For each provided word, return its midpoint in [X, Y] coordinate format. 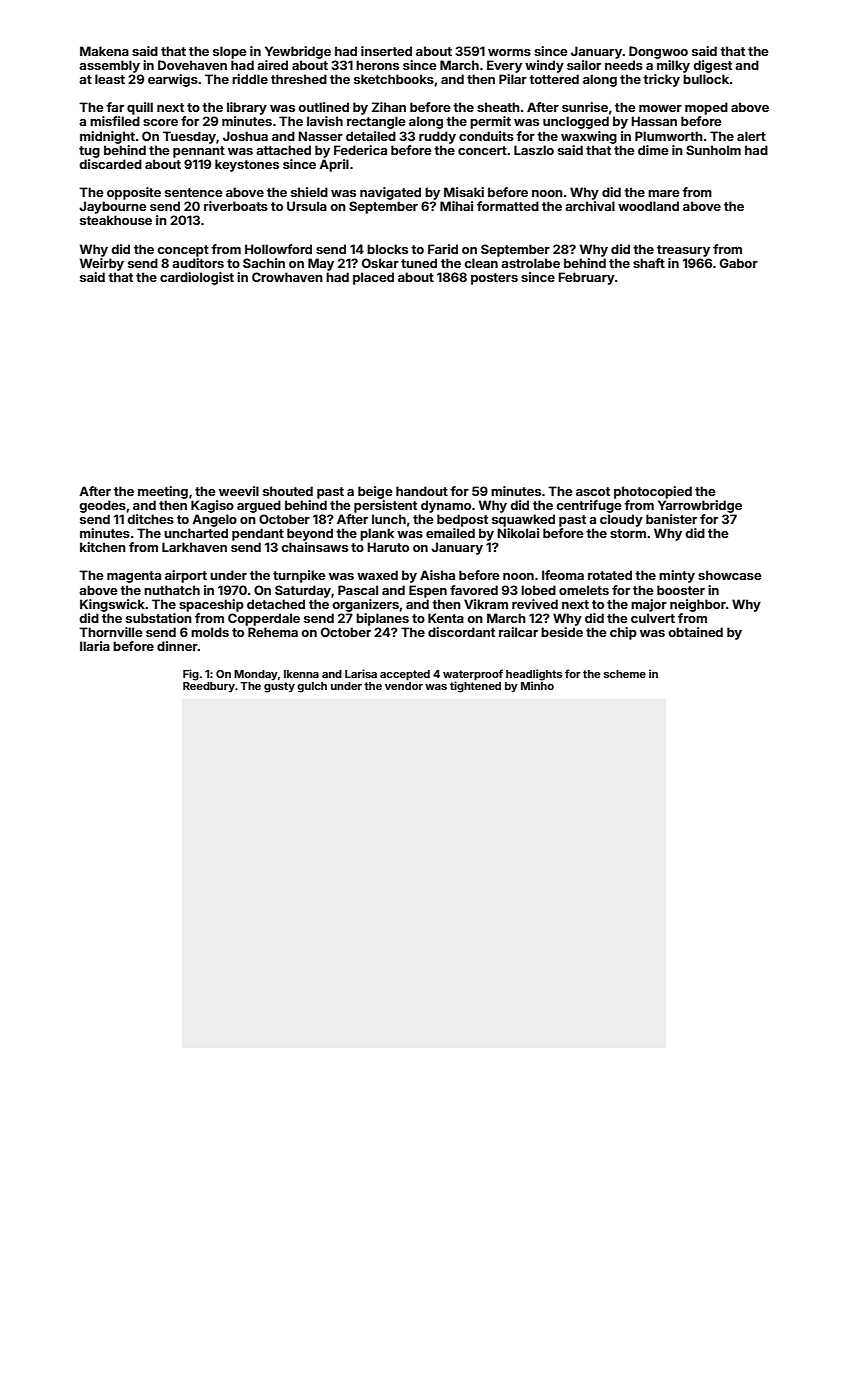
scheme [625, 674]
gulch [312, 687]
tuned [419, 263]
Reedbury [209, 687]
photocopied [653, 492]
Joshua [245, 136]
